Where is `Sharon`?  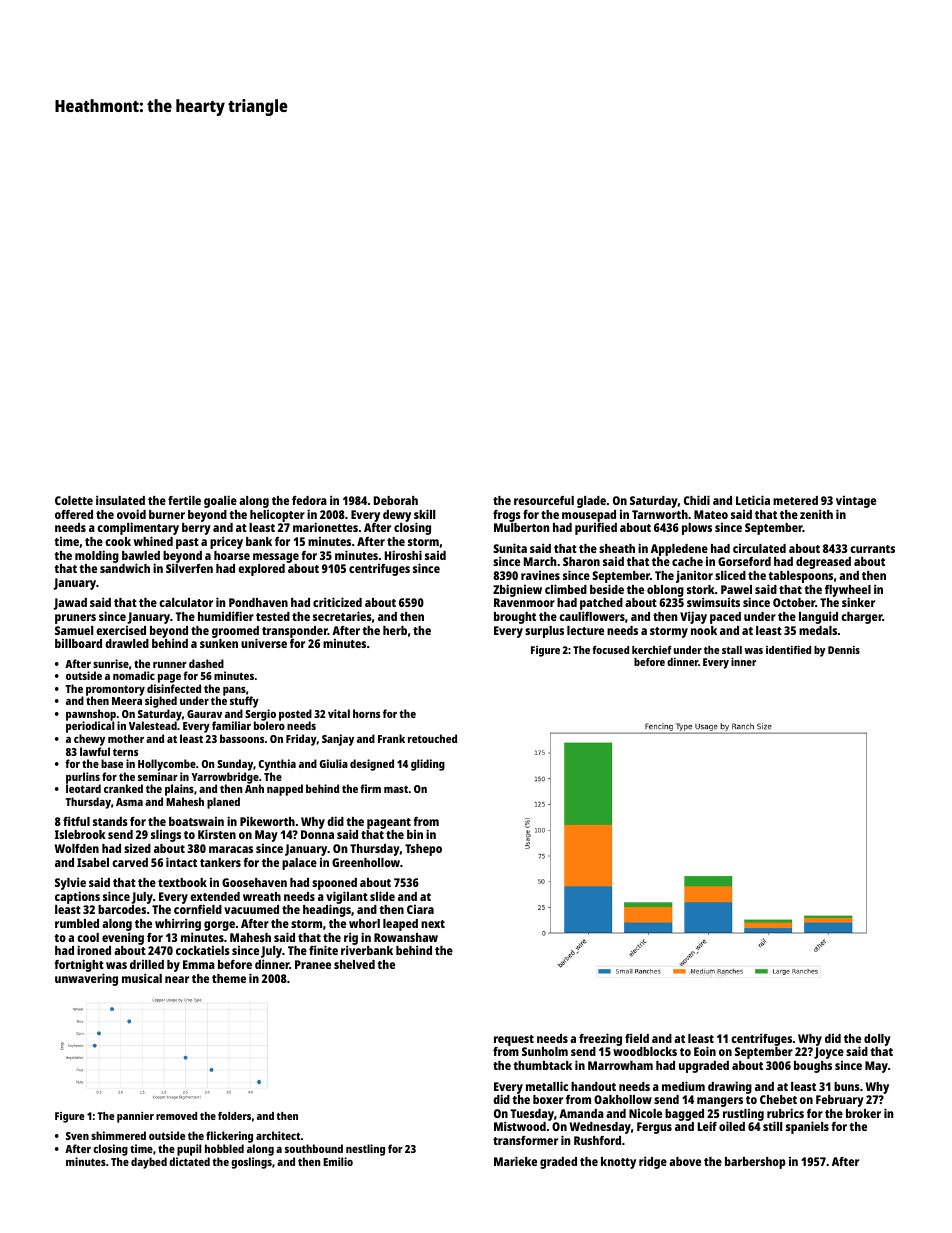 Sharon is located at coordinates (581, 561).
